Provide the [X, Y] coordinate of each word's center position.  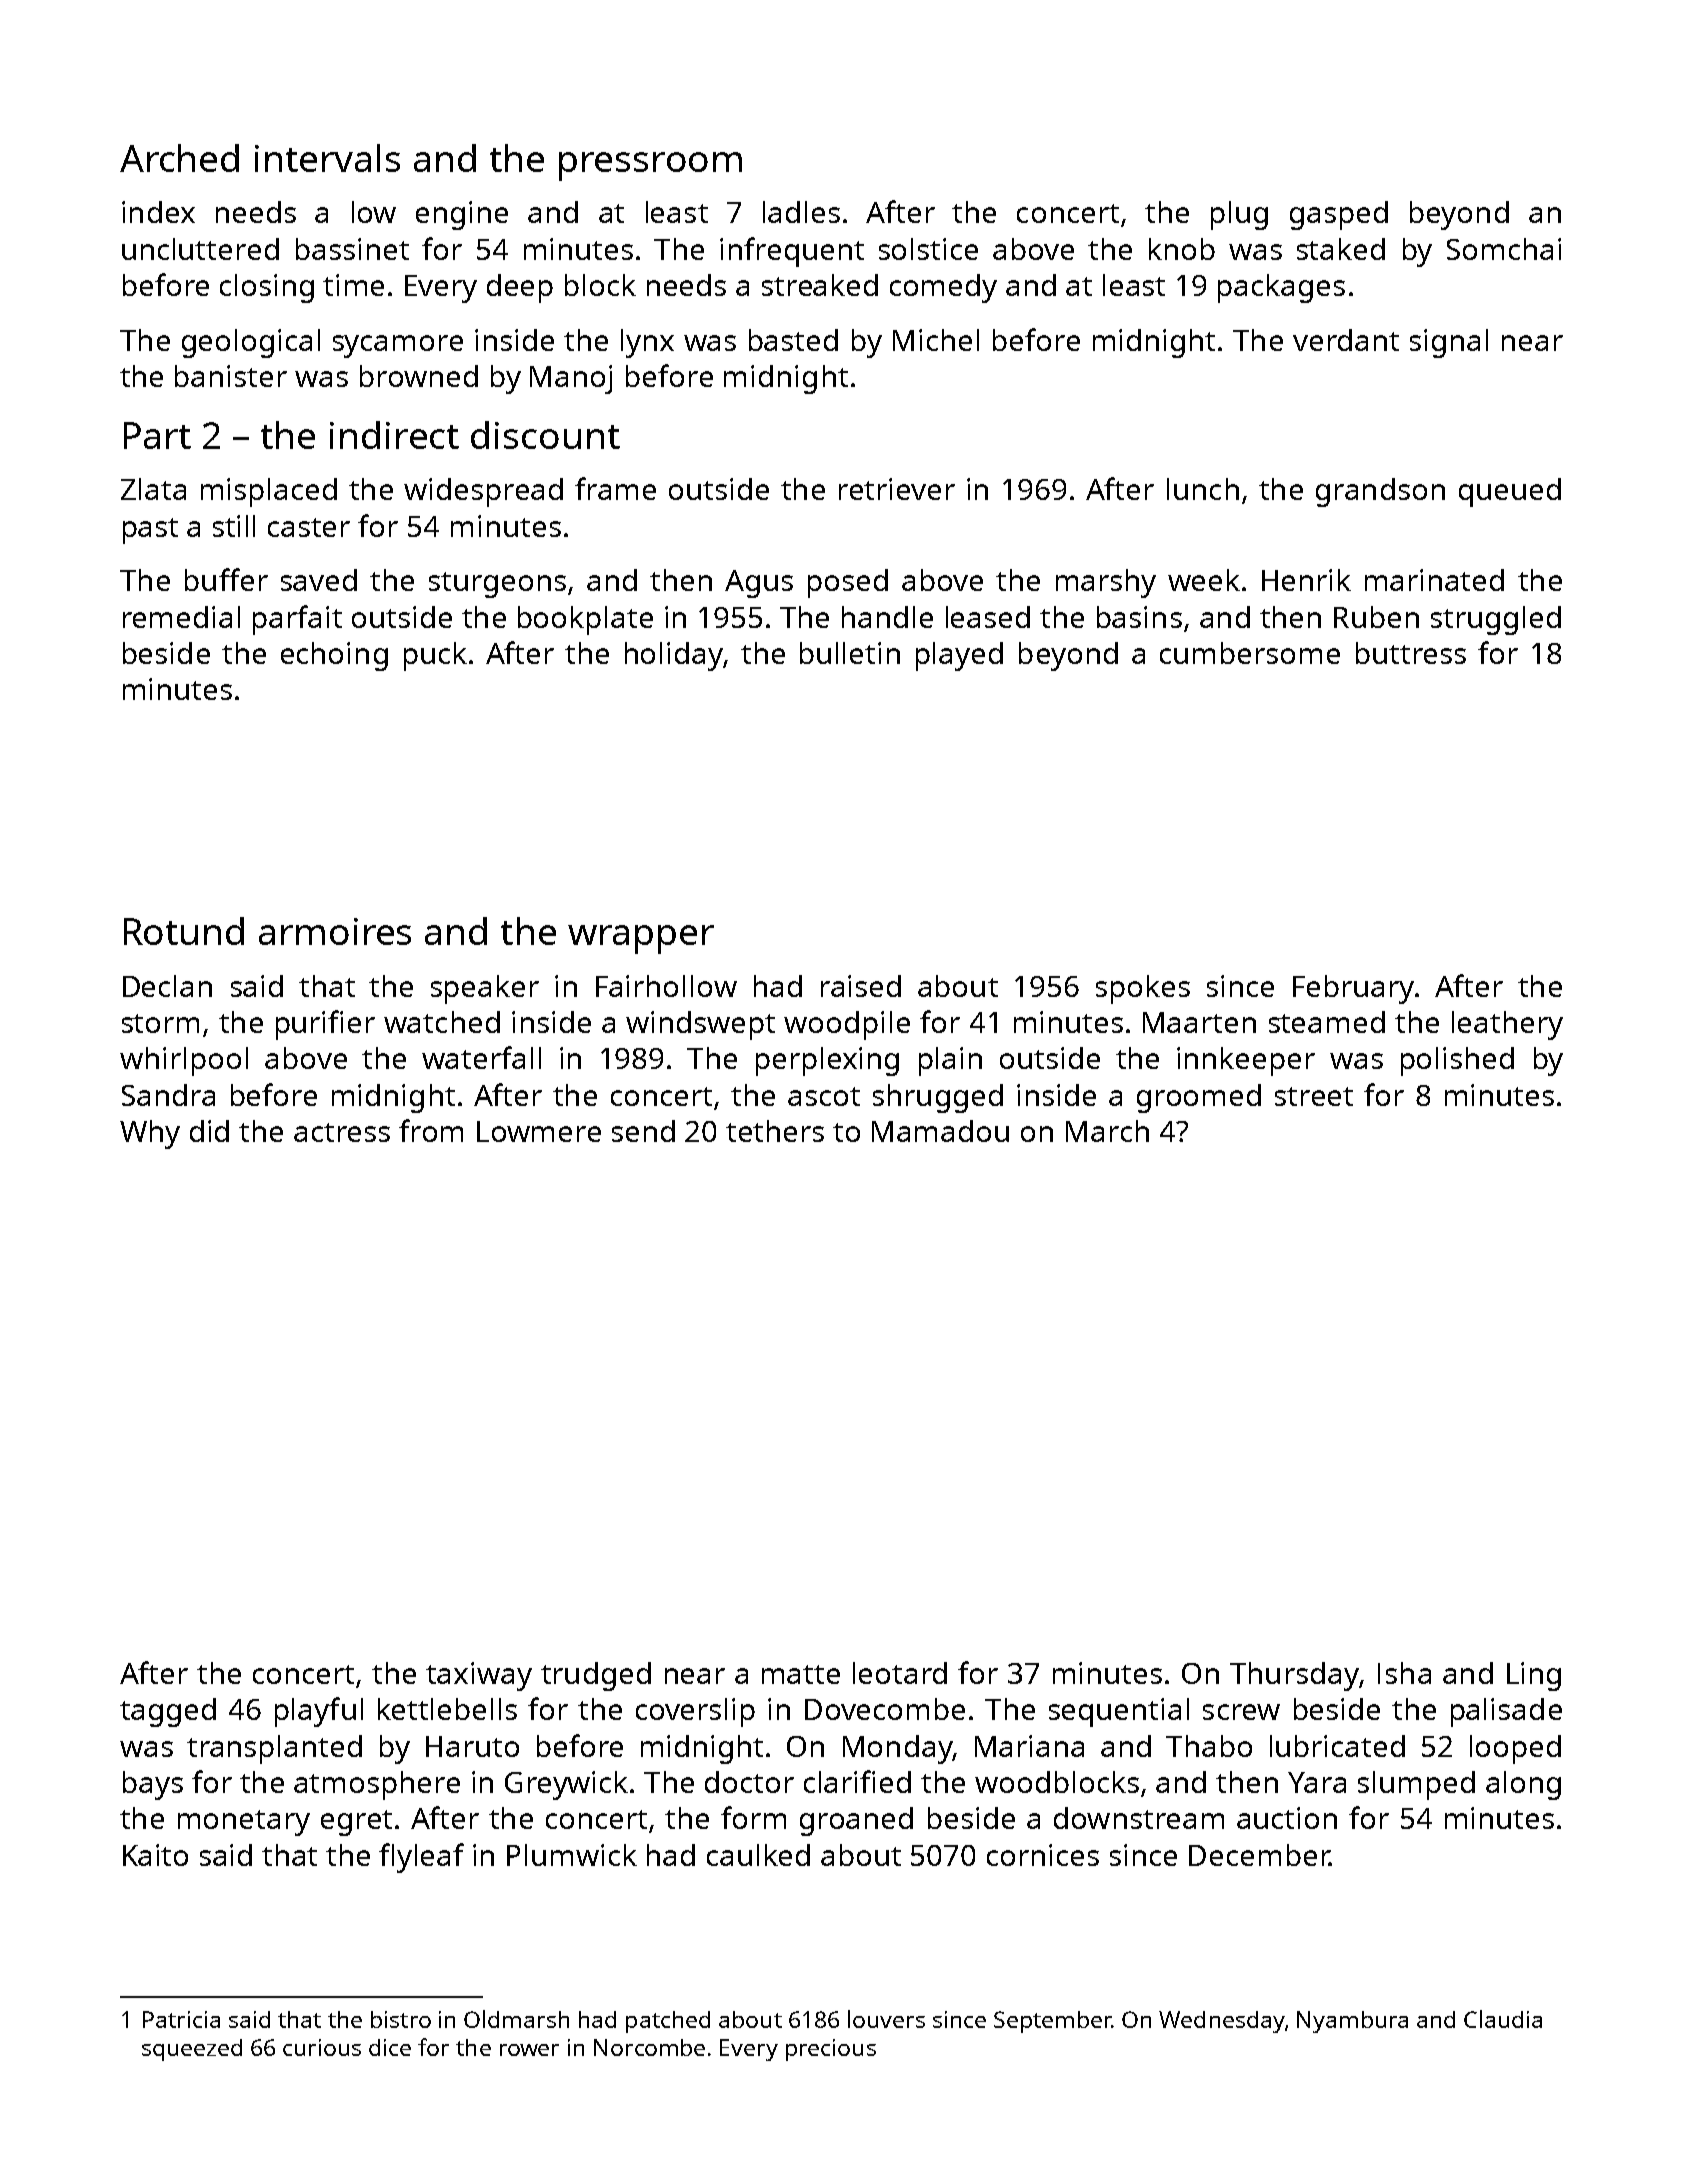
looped [1515, 1749]
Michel [936, 340]
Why [150, 1134]
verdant [1346, 340]
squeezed [192, 2050]
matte [801, 1674]
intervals [327, 158]
